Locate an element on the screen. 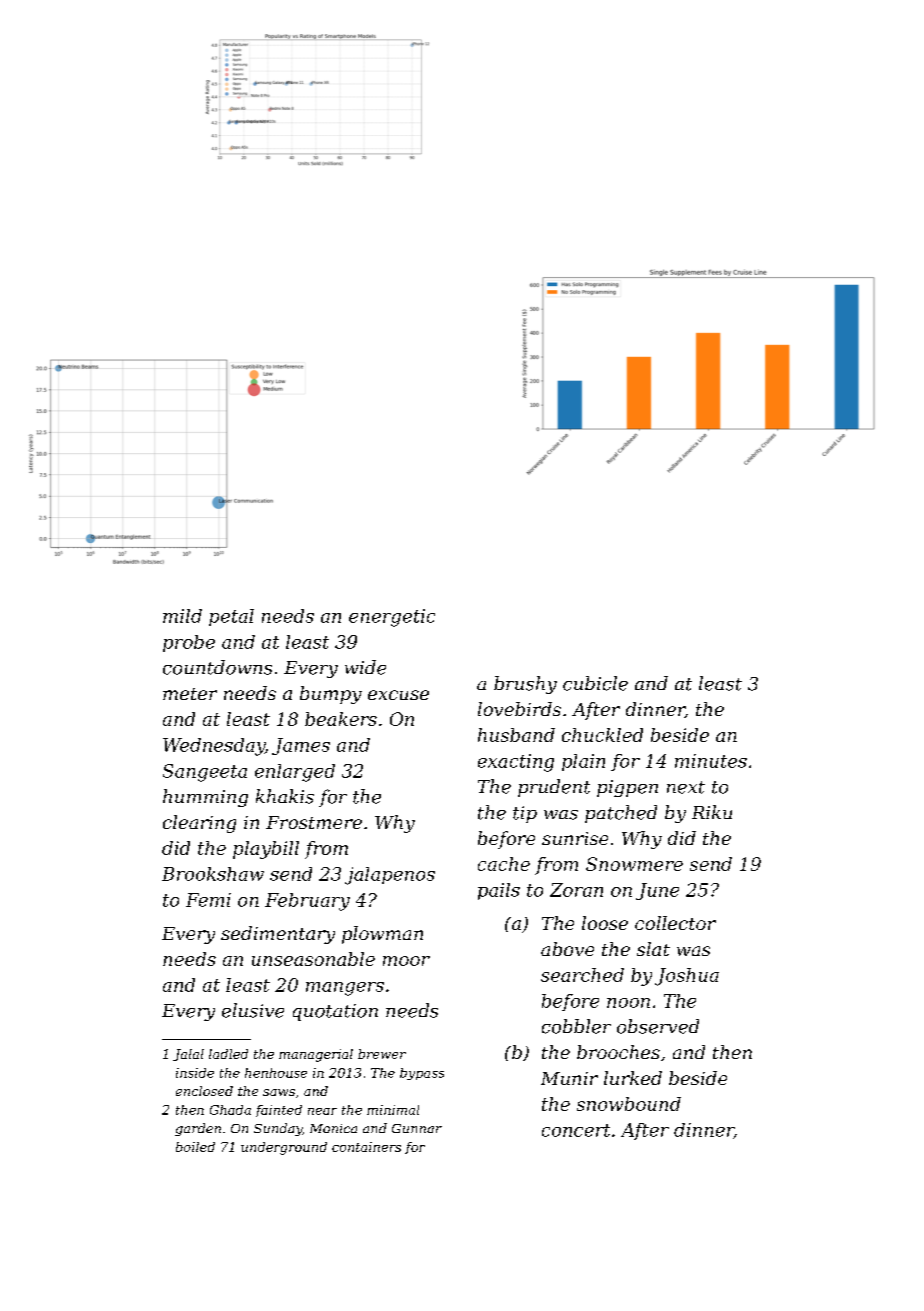  cubicle is located at coordinates (595, 683).
